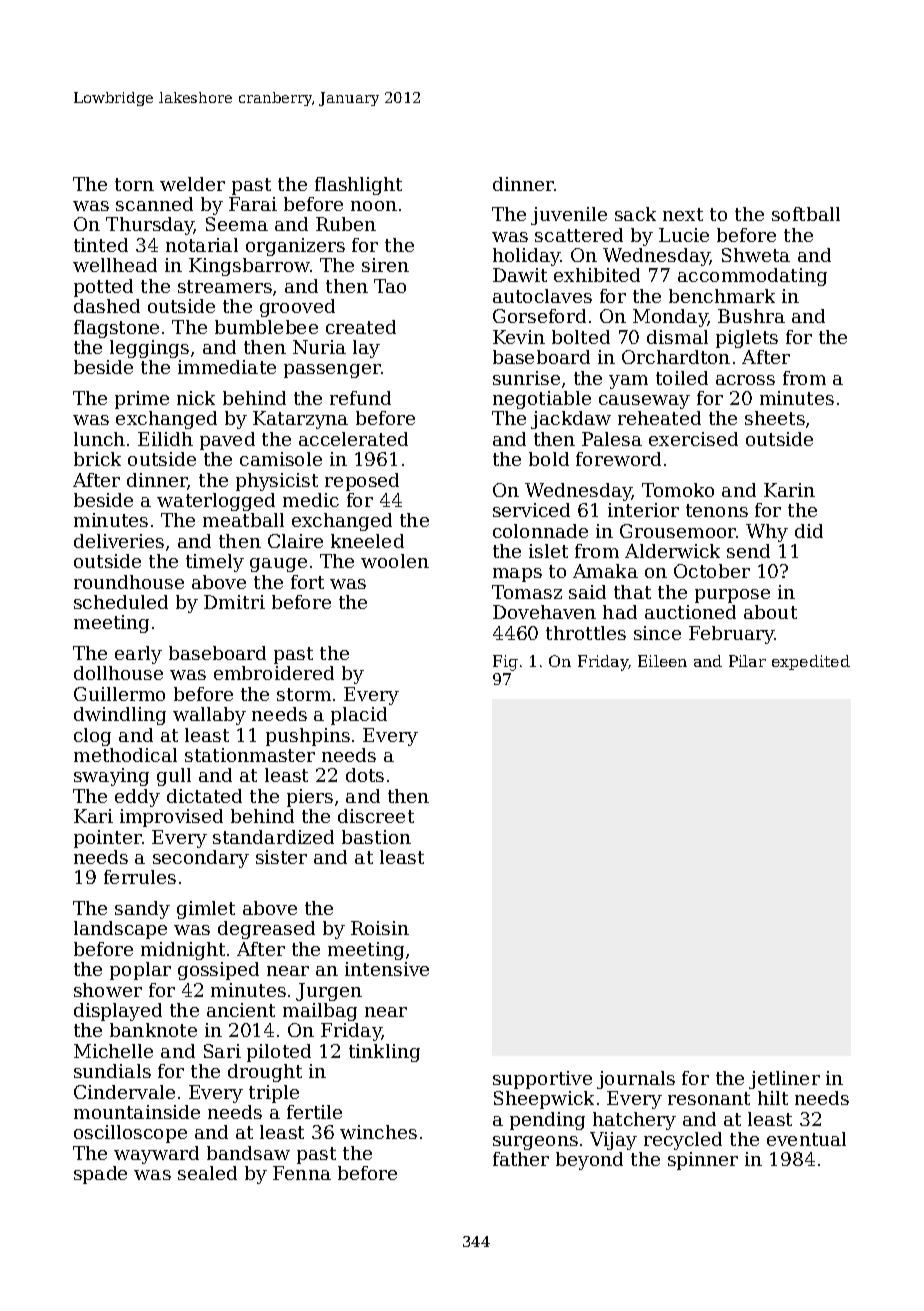 The image size is (924, 1311). I want to click on bumblebee, so click(266, 327).
